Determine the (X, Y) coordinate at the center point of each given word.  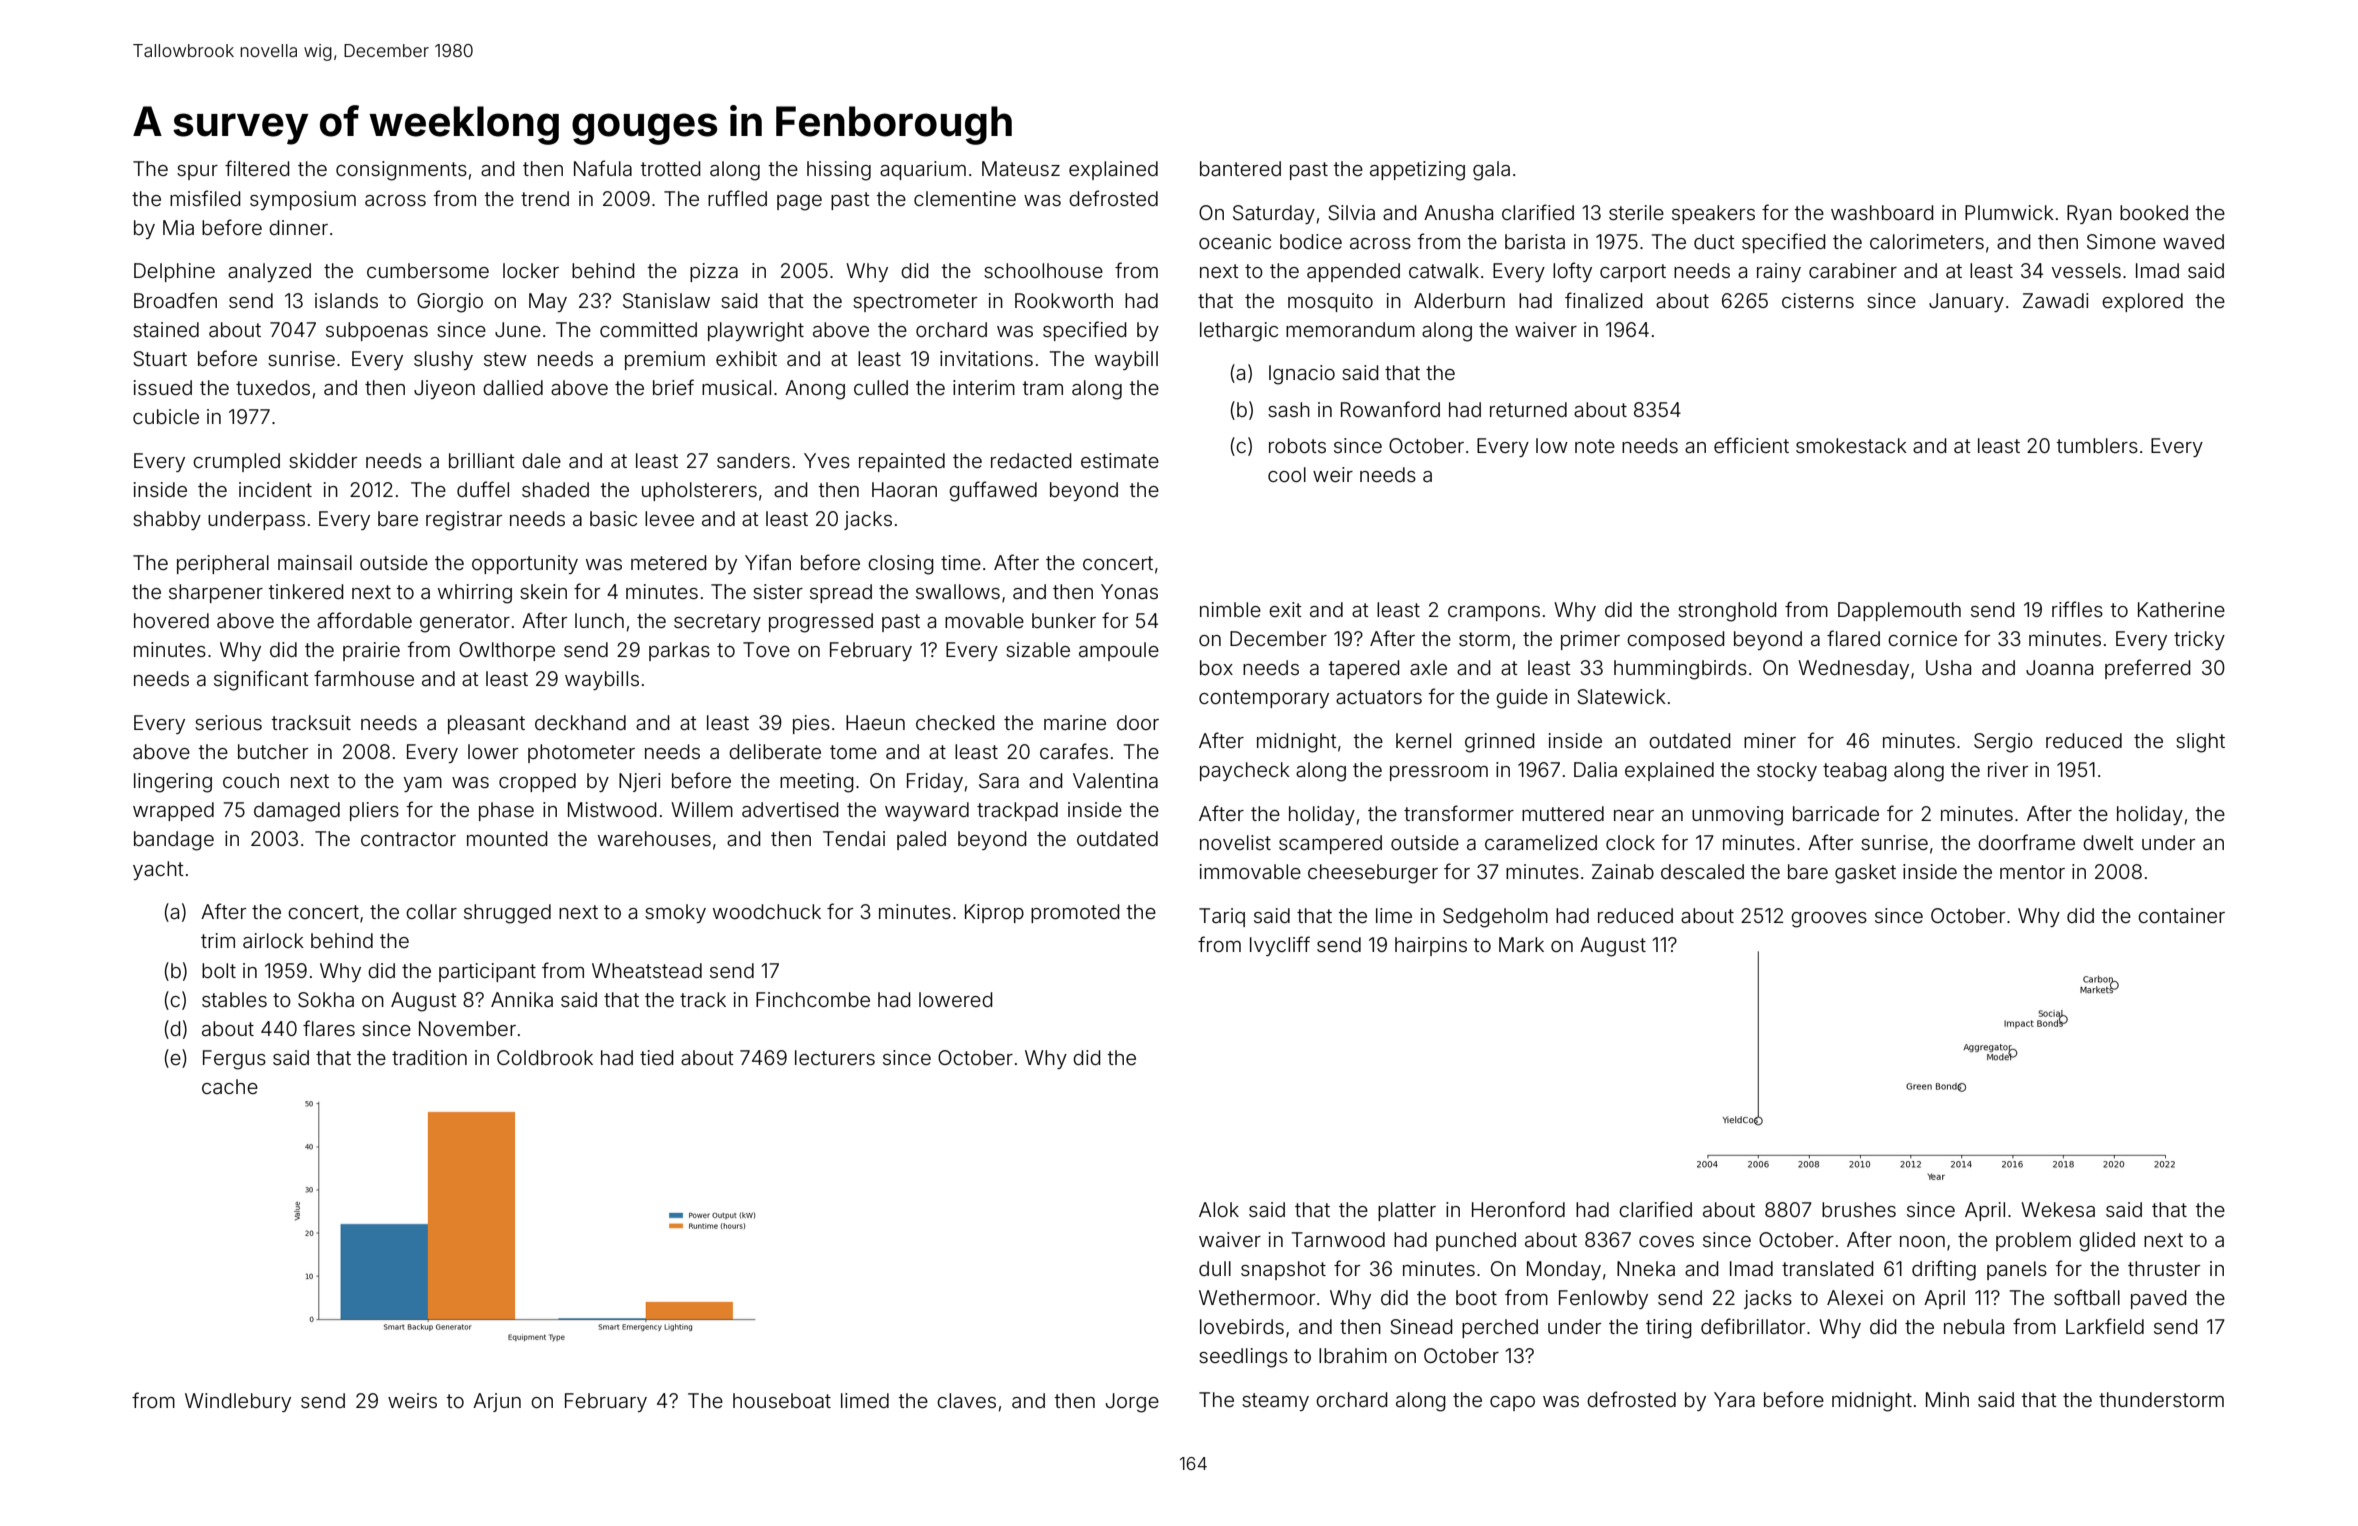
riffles (2077, 609)
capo (1512, 1403)
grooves (1829, 920)
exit (1285, 609)
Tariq (1222, 917)
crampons (1494, 613)
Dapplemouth (1899, 611)
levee (669, 518)
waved (2193, 241)
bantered (1240, 168)
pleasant (486, 724)
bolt (219, 970)
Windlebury (238, 1402)
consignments (401, 171)
